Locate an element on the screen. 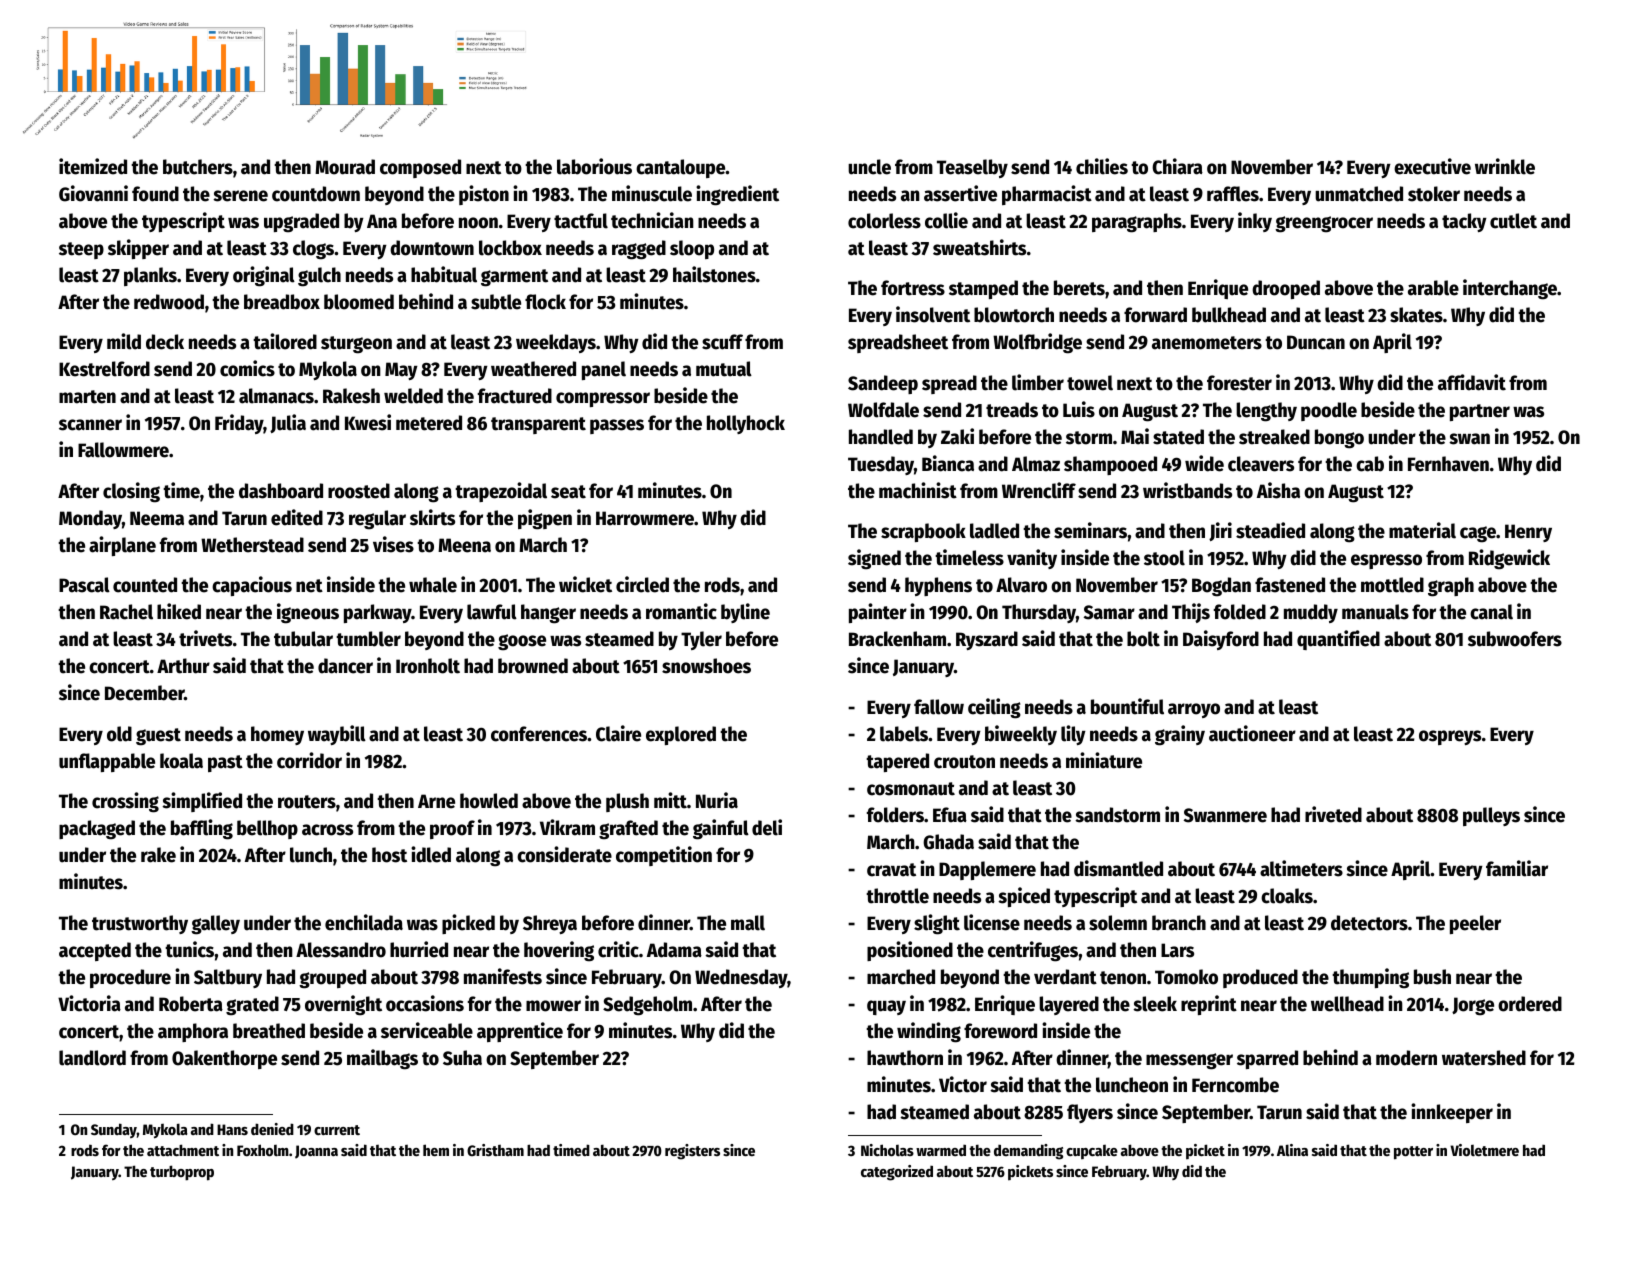  byline is located at coordinates (745, 613).
